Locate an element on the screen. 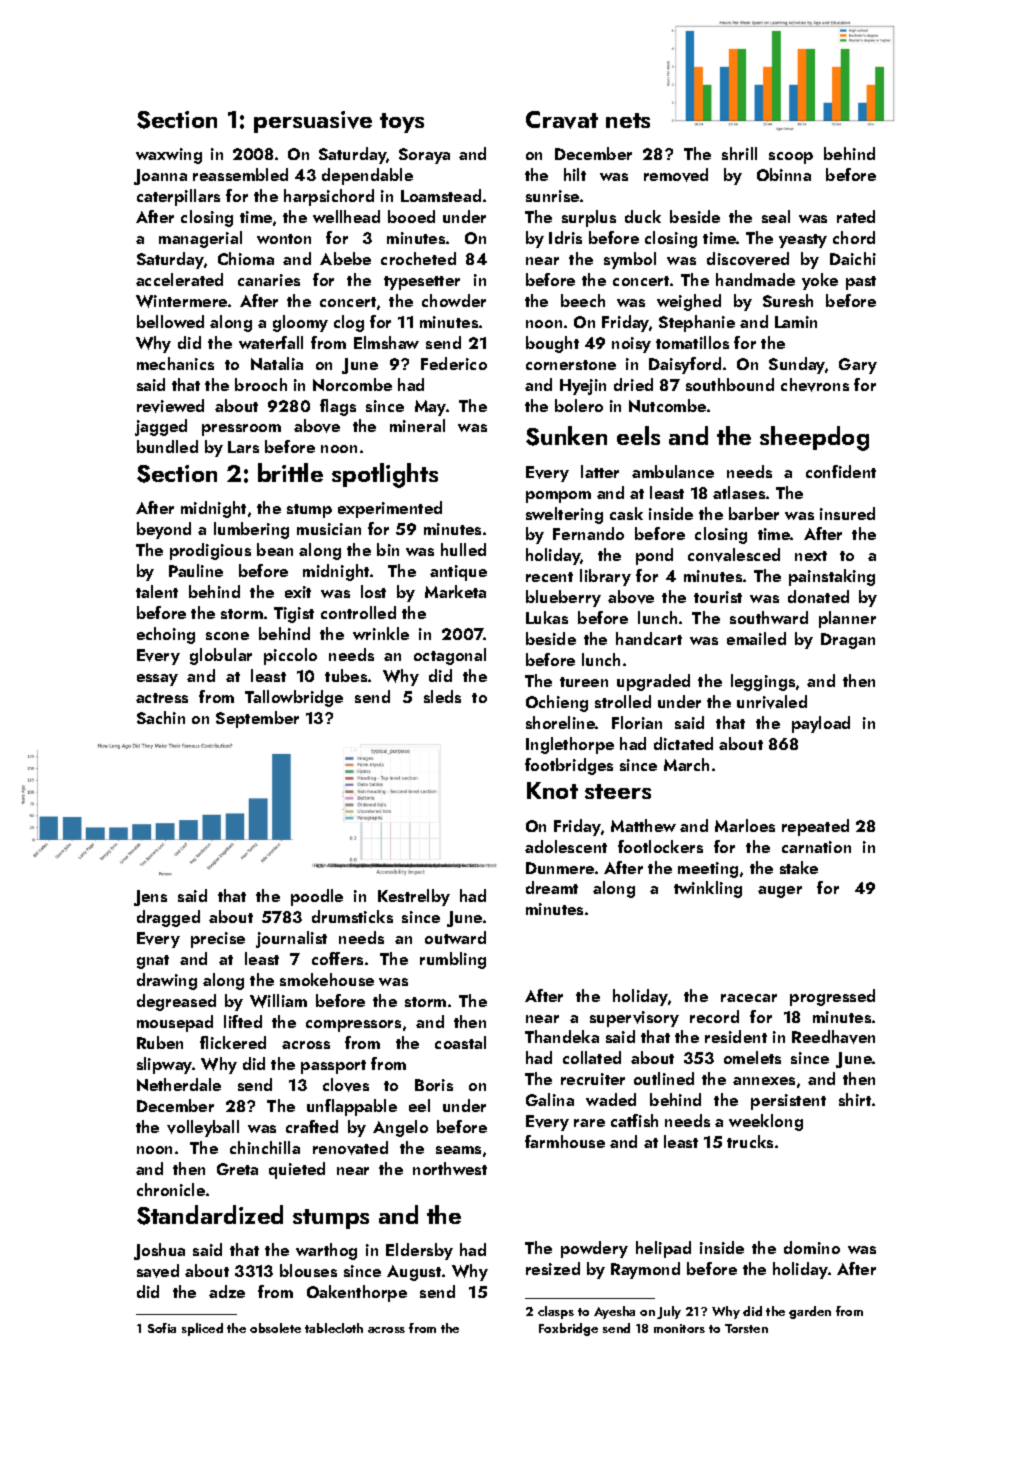  Foxbridge is located at coordinates (568, 1329).
